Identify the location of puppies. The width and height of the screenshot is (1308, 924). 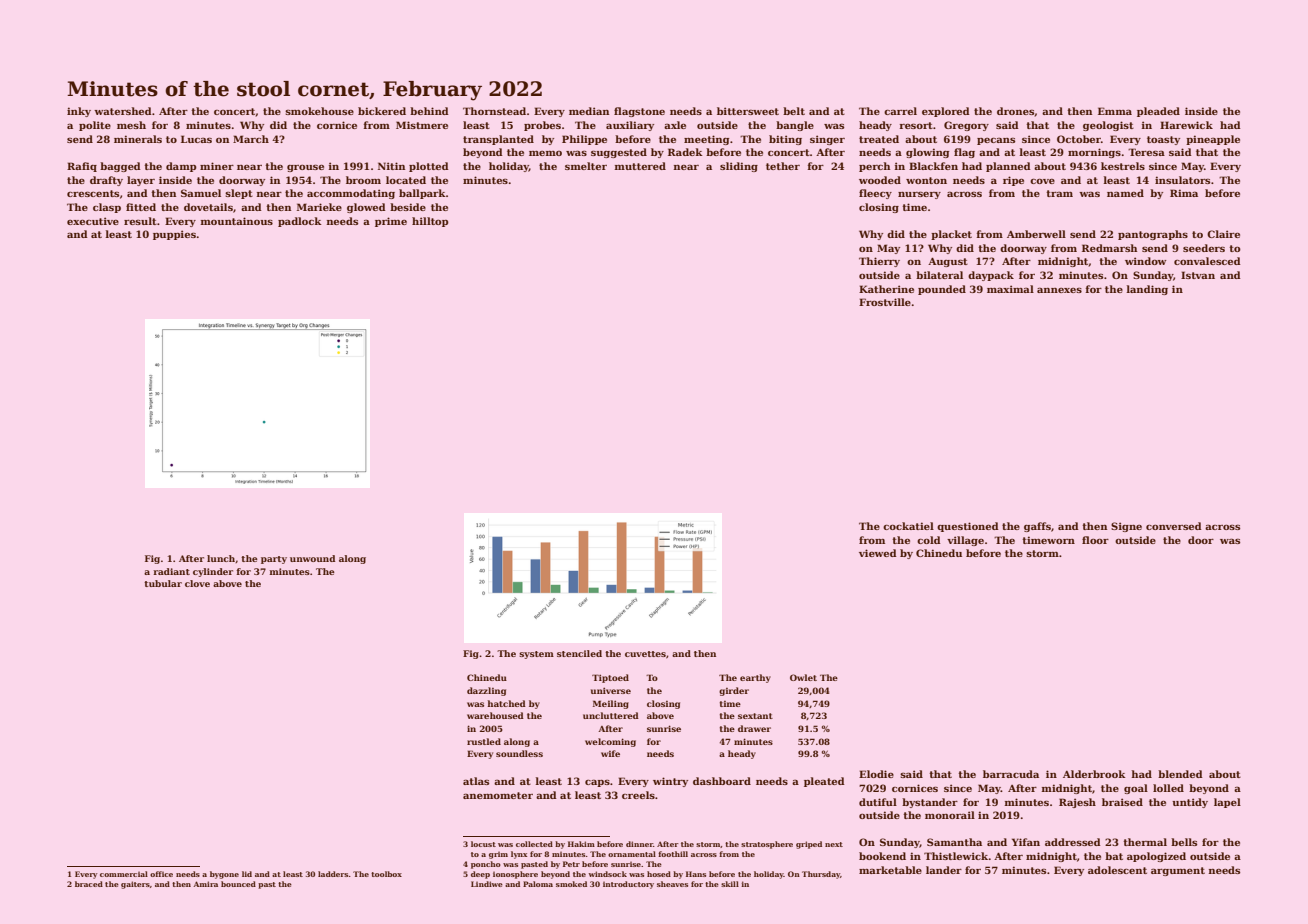
(174, 235).
